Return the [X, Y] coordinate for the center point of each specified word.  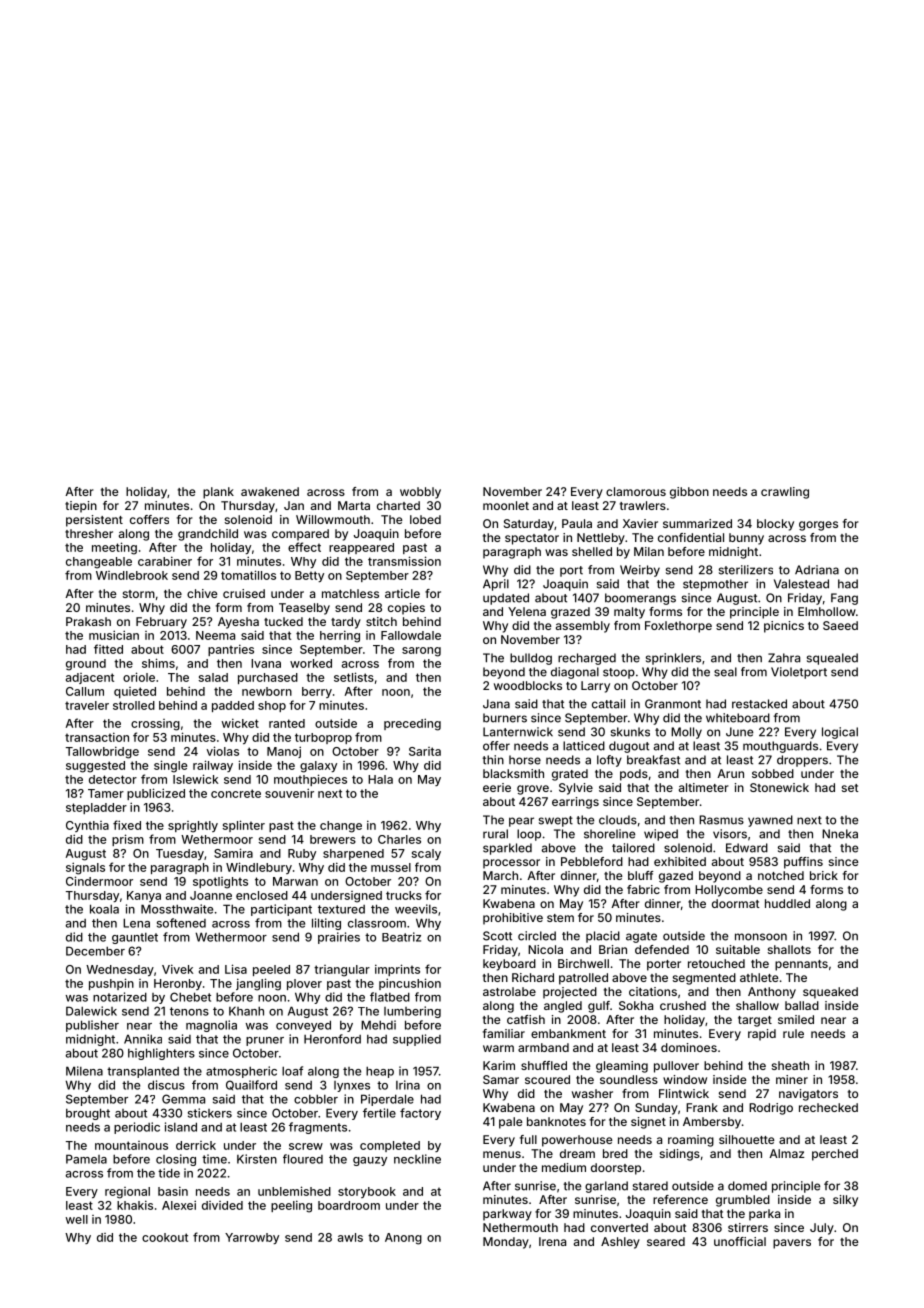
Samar [501, 1079]
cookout [165, 1237]
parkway [507, 1215]
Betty [309, 576]
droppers [802, 761]
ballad [802, 1005]
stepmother [715, 585]
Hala [380, 779]
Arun [730, 773]
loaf [292, 1071]
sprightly [193, 827]
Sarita [425, 751]
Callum [85, 691]
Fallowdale [411, 635]
